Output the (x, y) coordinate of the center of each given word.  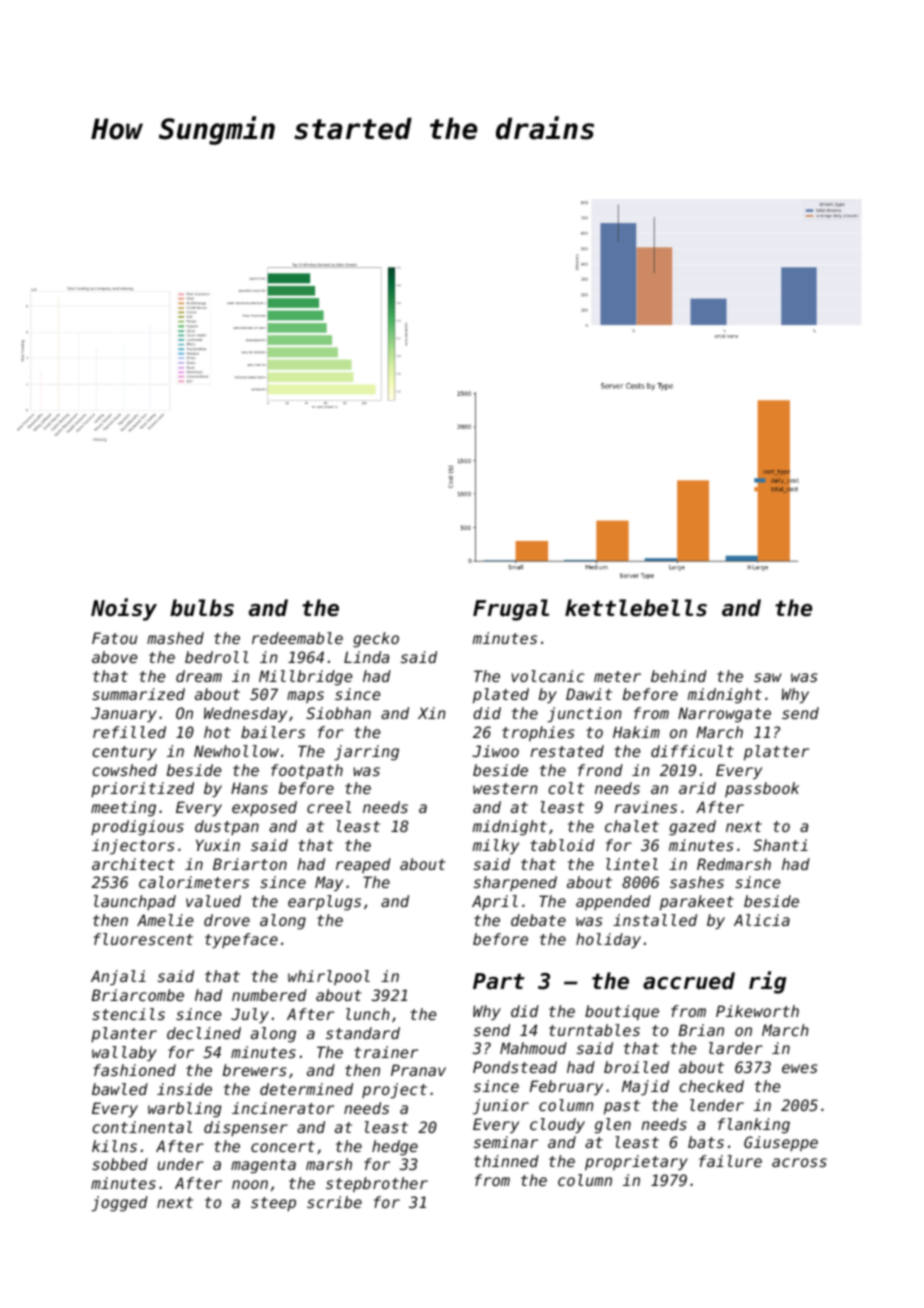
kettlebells (636, 608)
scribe (334, 1202)
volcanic (548, 676)
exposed (264, 808)
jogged (119, 1204)
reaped (363, 865)
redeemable (297, 638)
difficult (692, 751)
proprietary (636, 1162)
